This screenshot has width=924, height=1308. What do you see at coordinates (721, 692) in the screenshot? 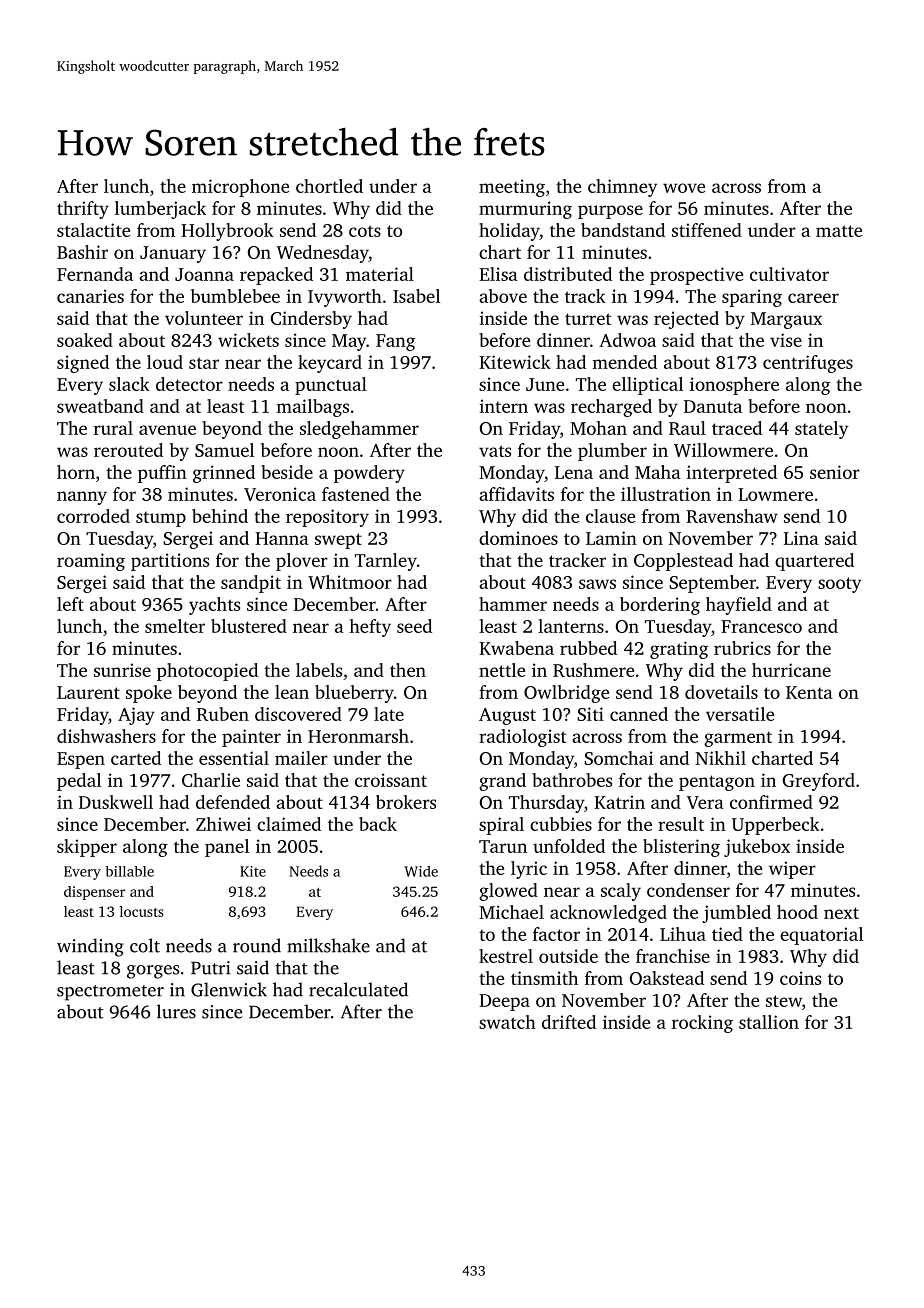
I see `dovetails` at bounding box center [721, 692].
